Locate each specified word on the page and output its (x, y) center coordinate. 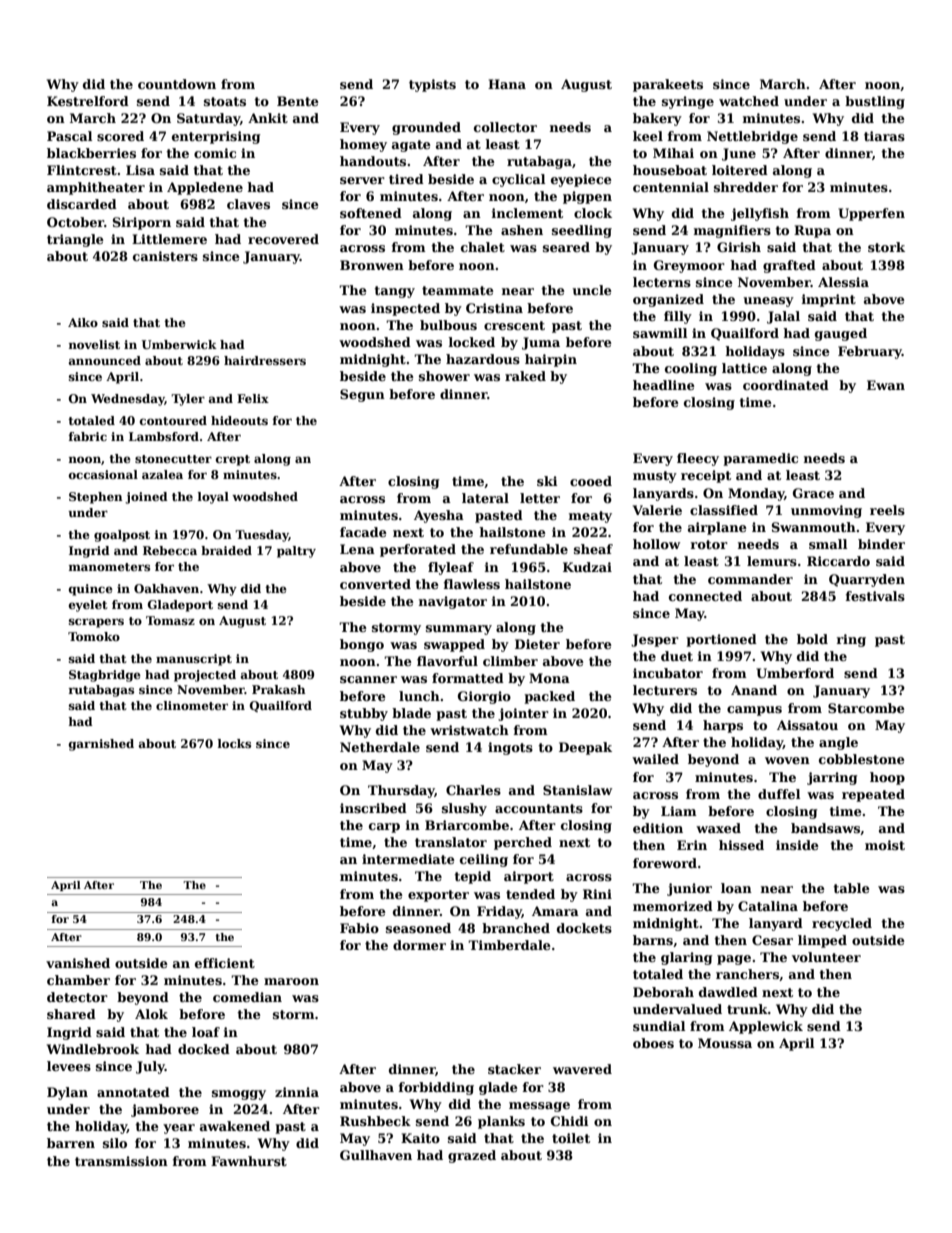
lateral (485, 498)
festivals (875, 596)
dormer (419, 945)
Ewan (886, 385)
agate (411, 146)
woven (787, 760)
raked (525, 376)
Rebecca (170, 550)
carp (384, 828)
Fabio (359, 928)
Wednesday (128, 400)
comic (215, 153)
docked (204, 1049)
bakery (657, 119)
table (851, 888)
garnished (101, 745)
